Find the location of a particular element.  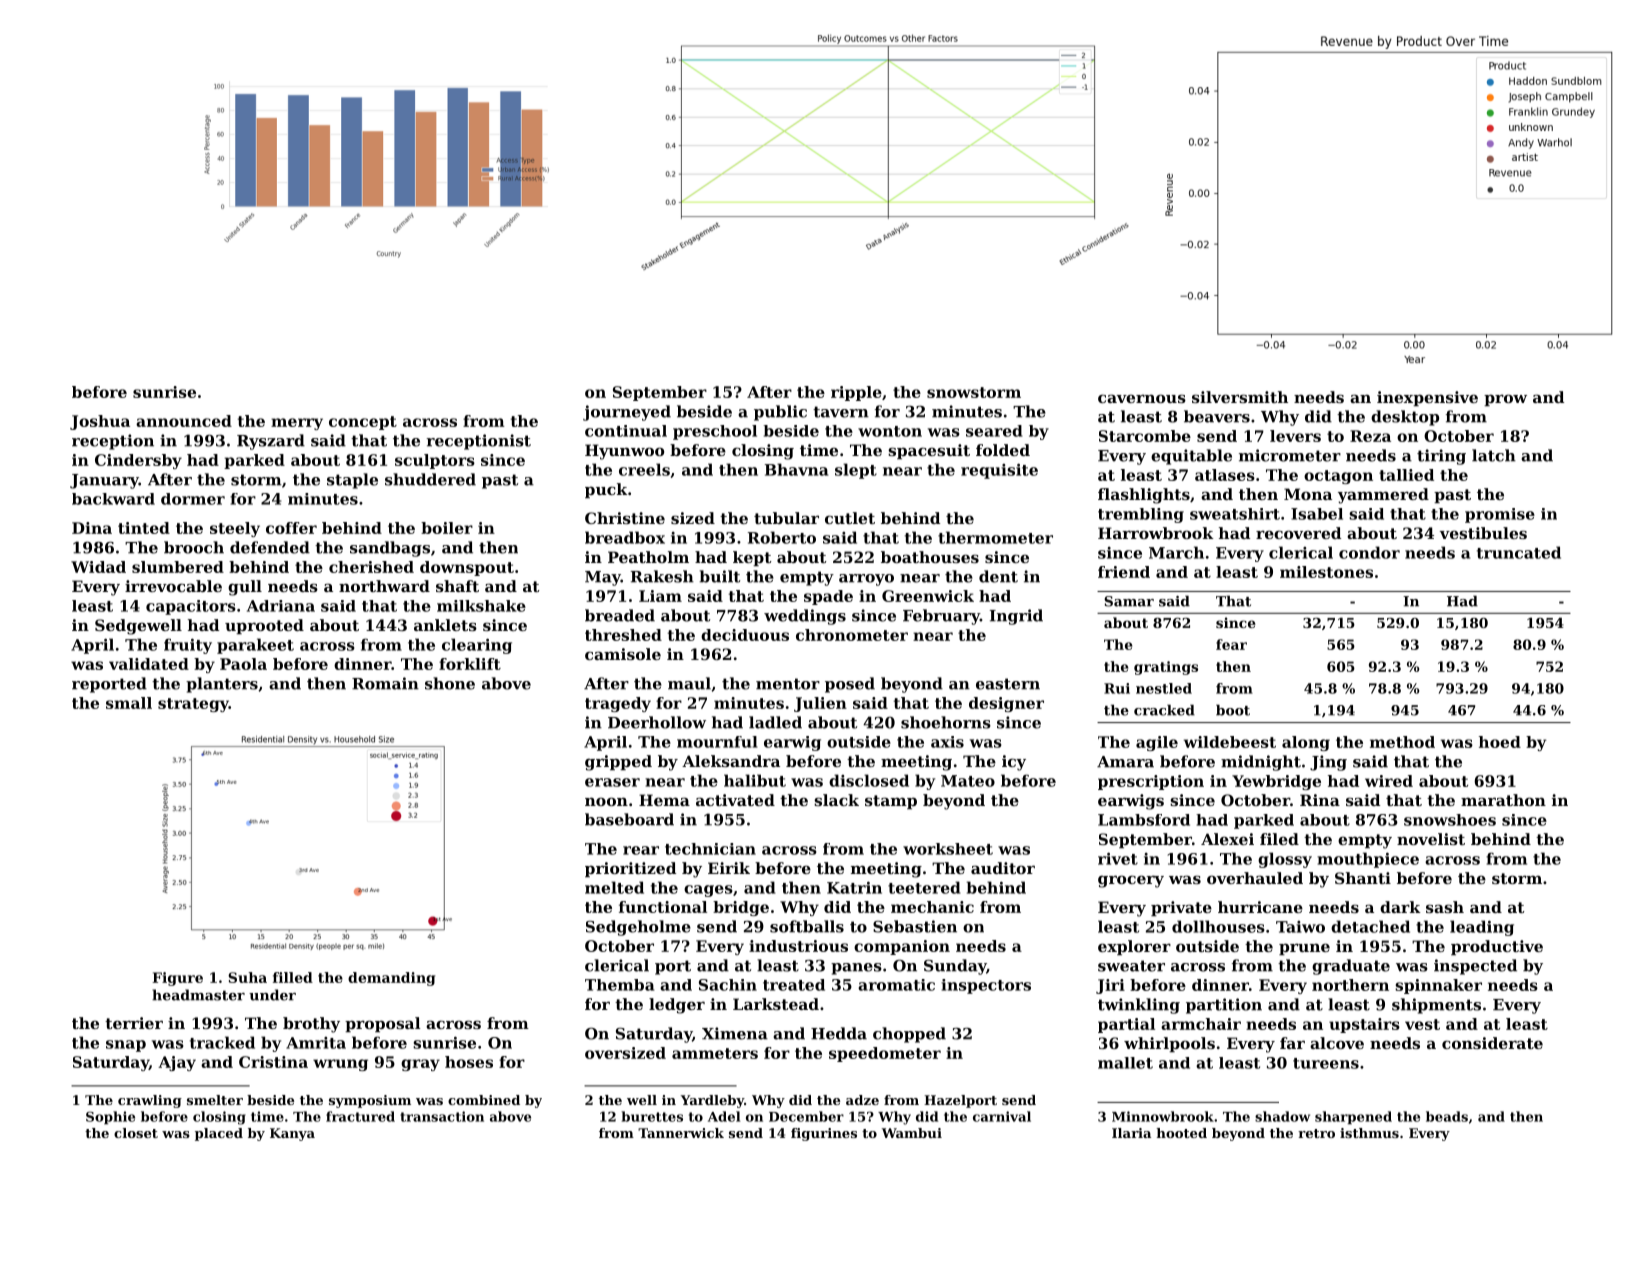

Minnowbrook is located at coordinates (1163, 1116).
